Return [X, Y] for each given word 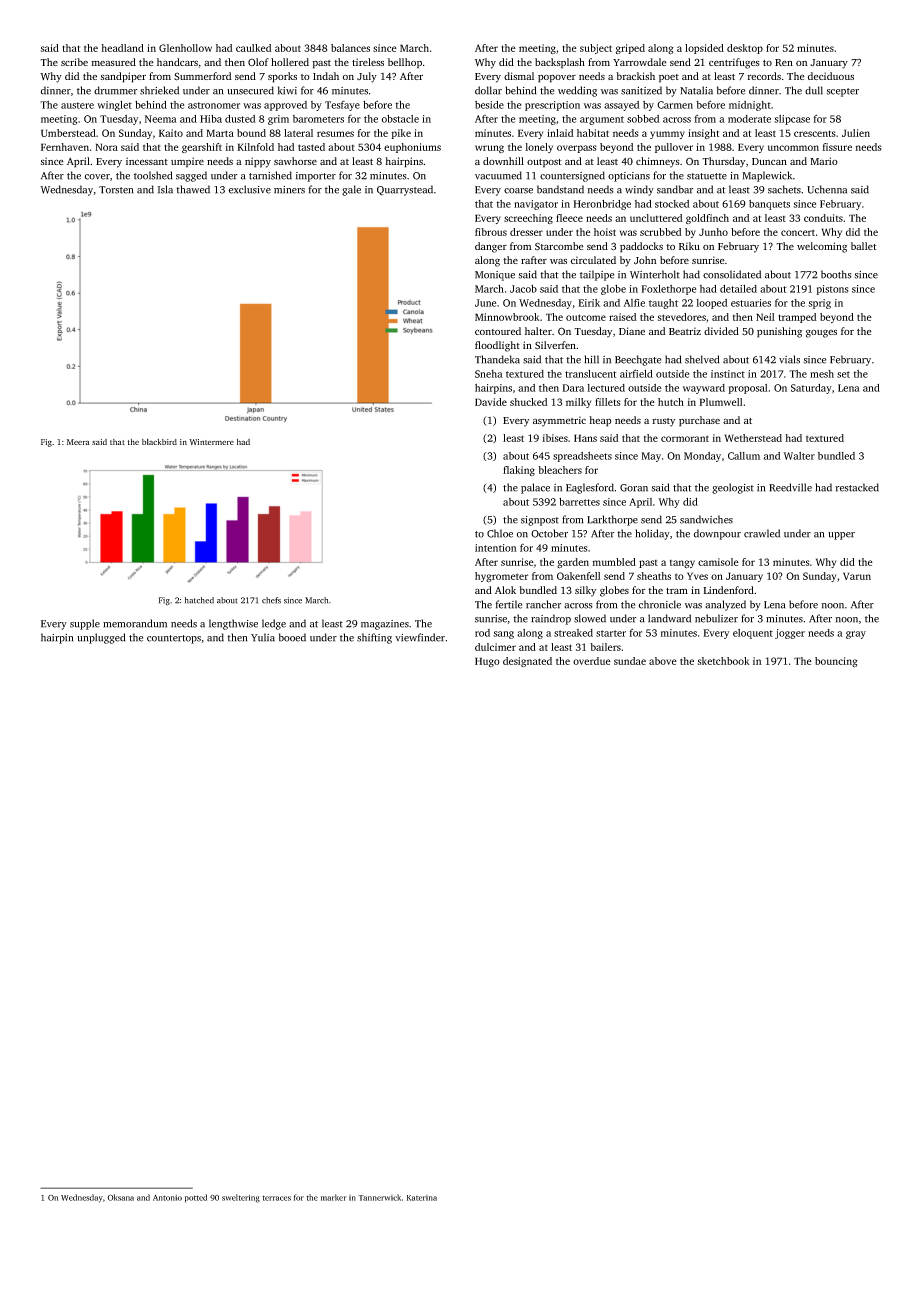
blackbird [159, 442]
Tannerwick [379, 1197]
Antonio [167, 1198]
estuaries [751, 303]
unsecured [250, 90]
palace [535, 488]
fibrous [491, 232]
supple [85, 624]
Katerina [422, 1198]
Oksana [120, 1197]
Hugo [487, 662]
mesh [822, 374]
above [663, 661]
